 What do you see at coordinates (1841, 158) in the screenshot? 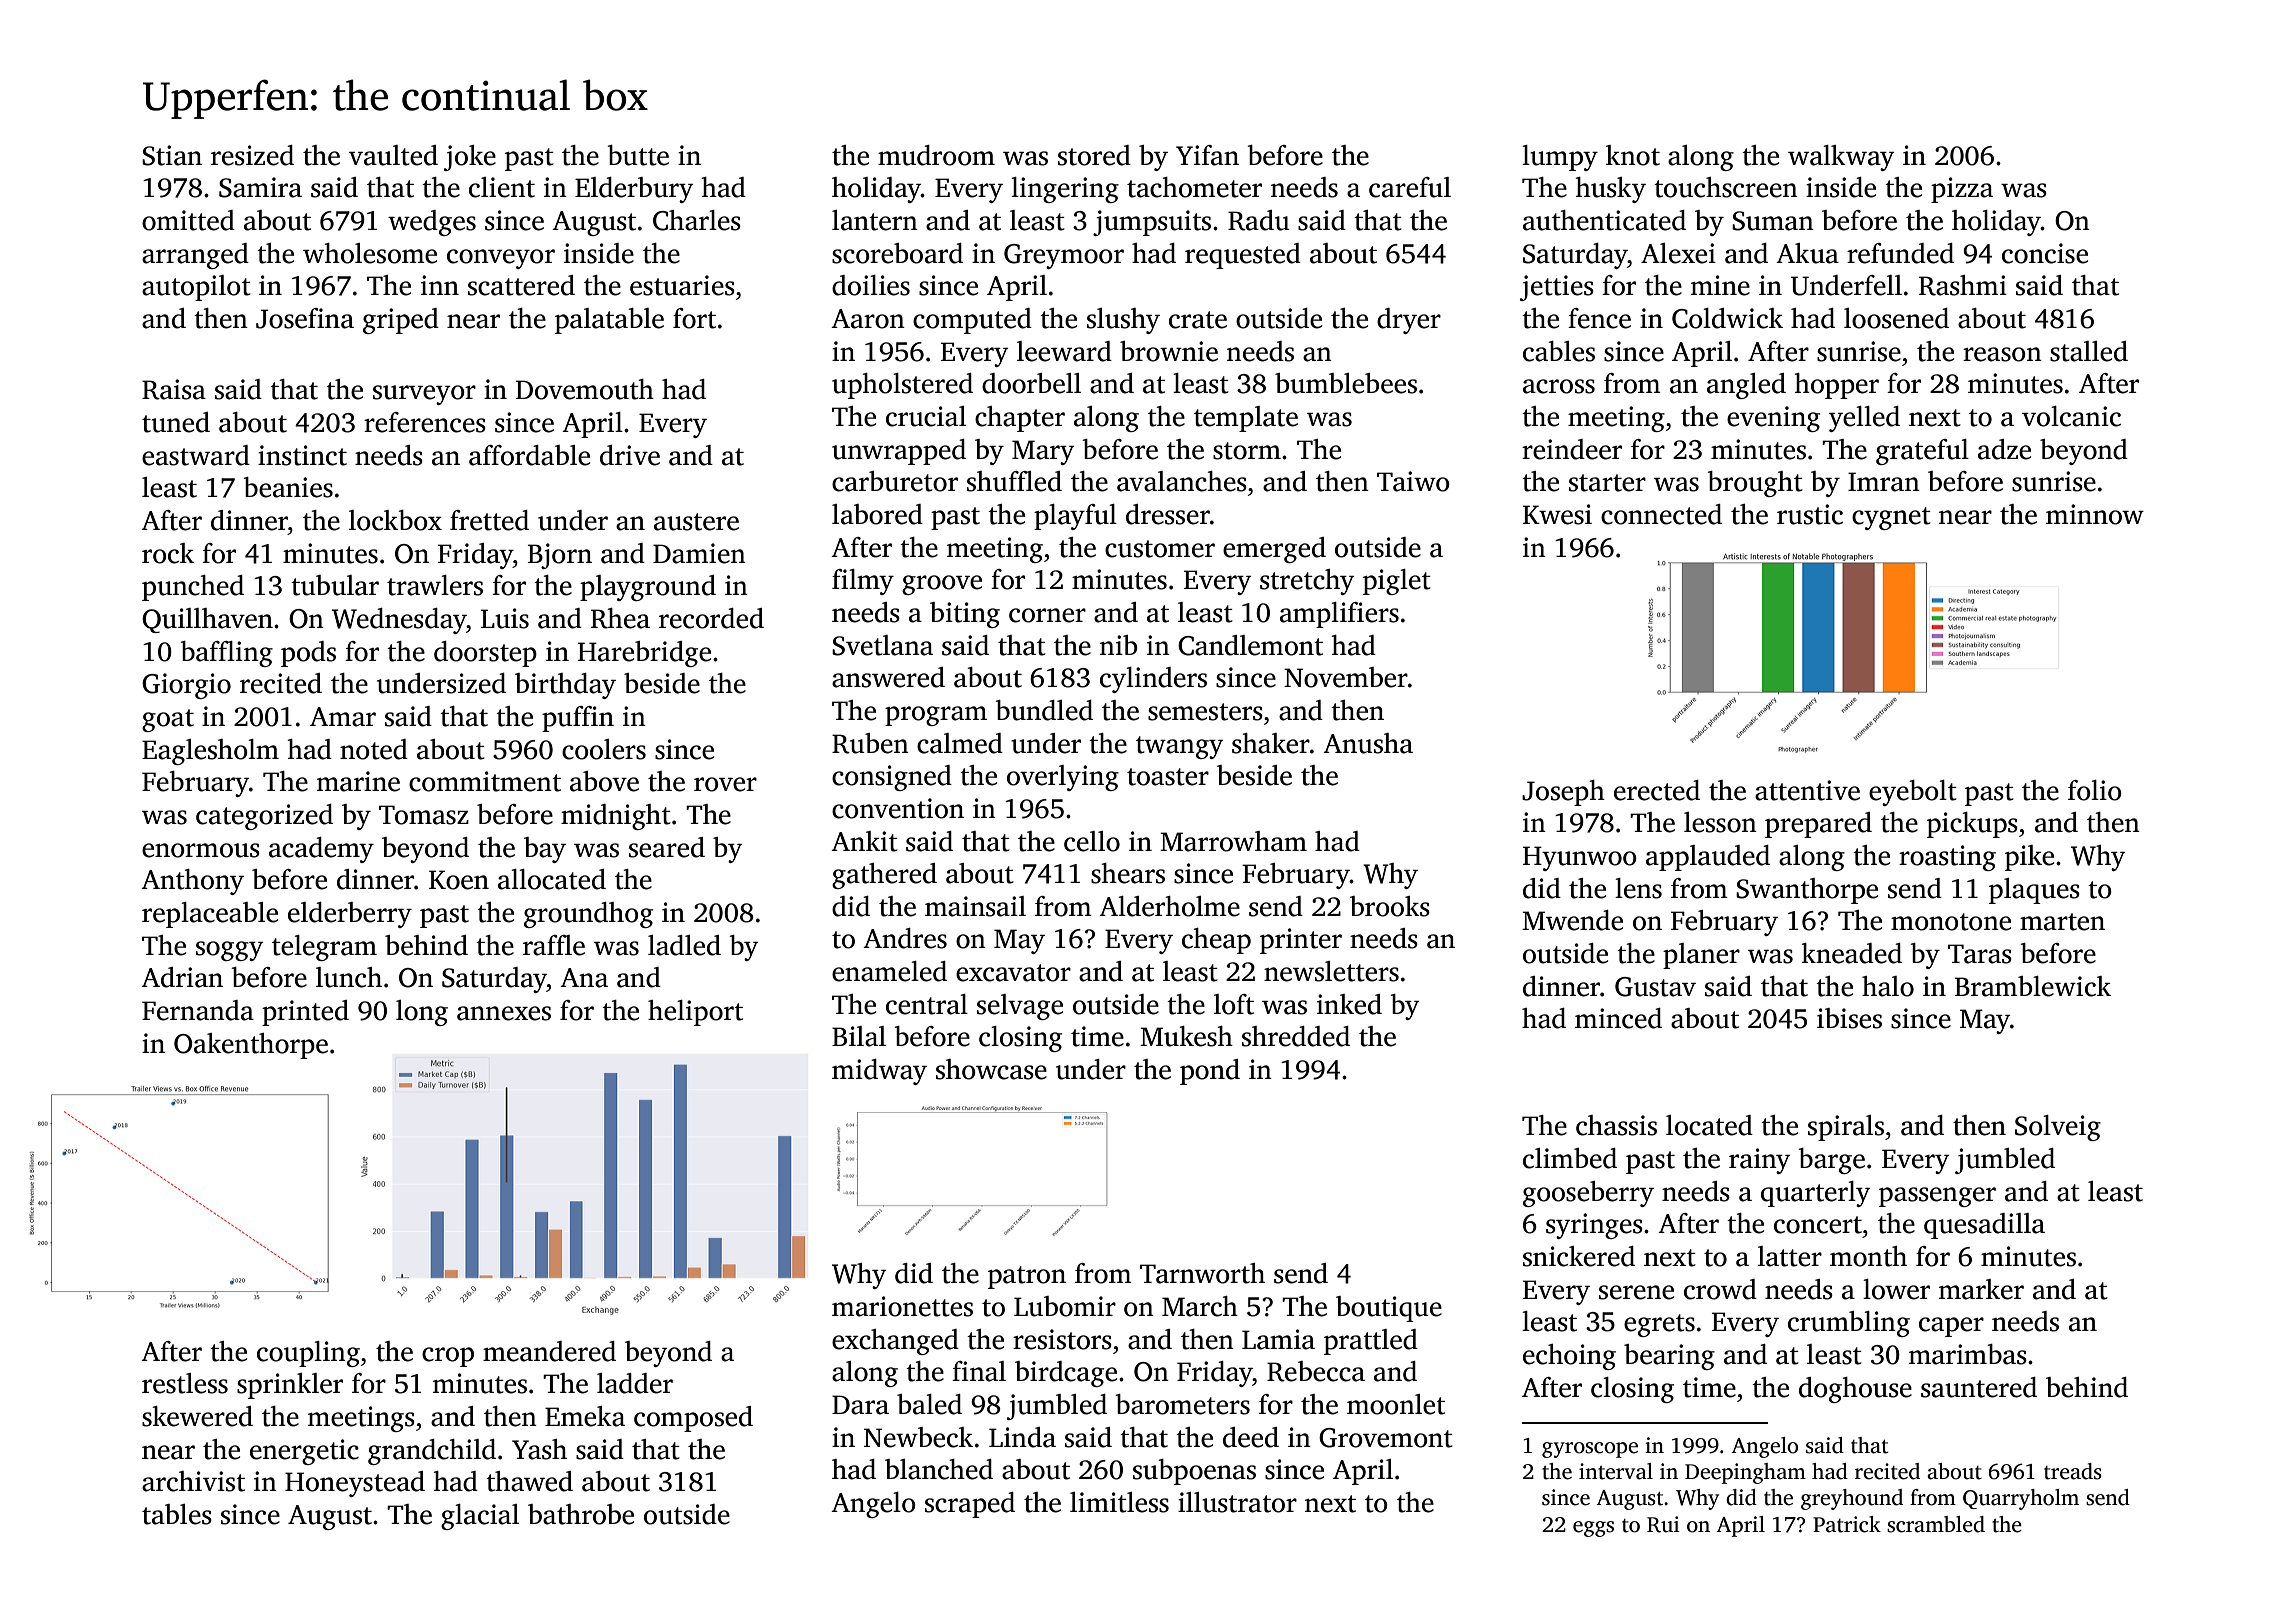
I see `walkway` at bounding box center [1841, 158].
